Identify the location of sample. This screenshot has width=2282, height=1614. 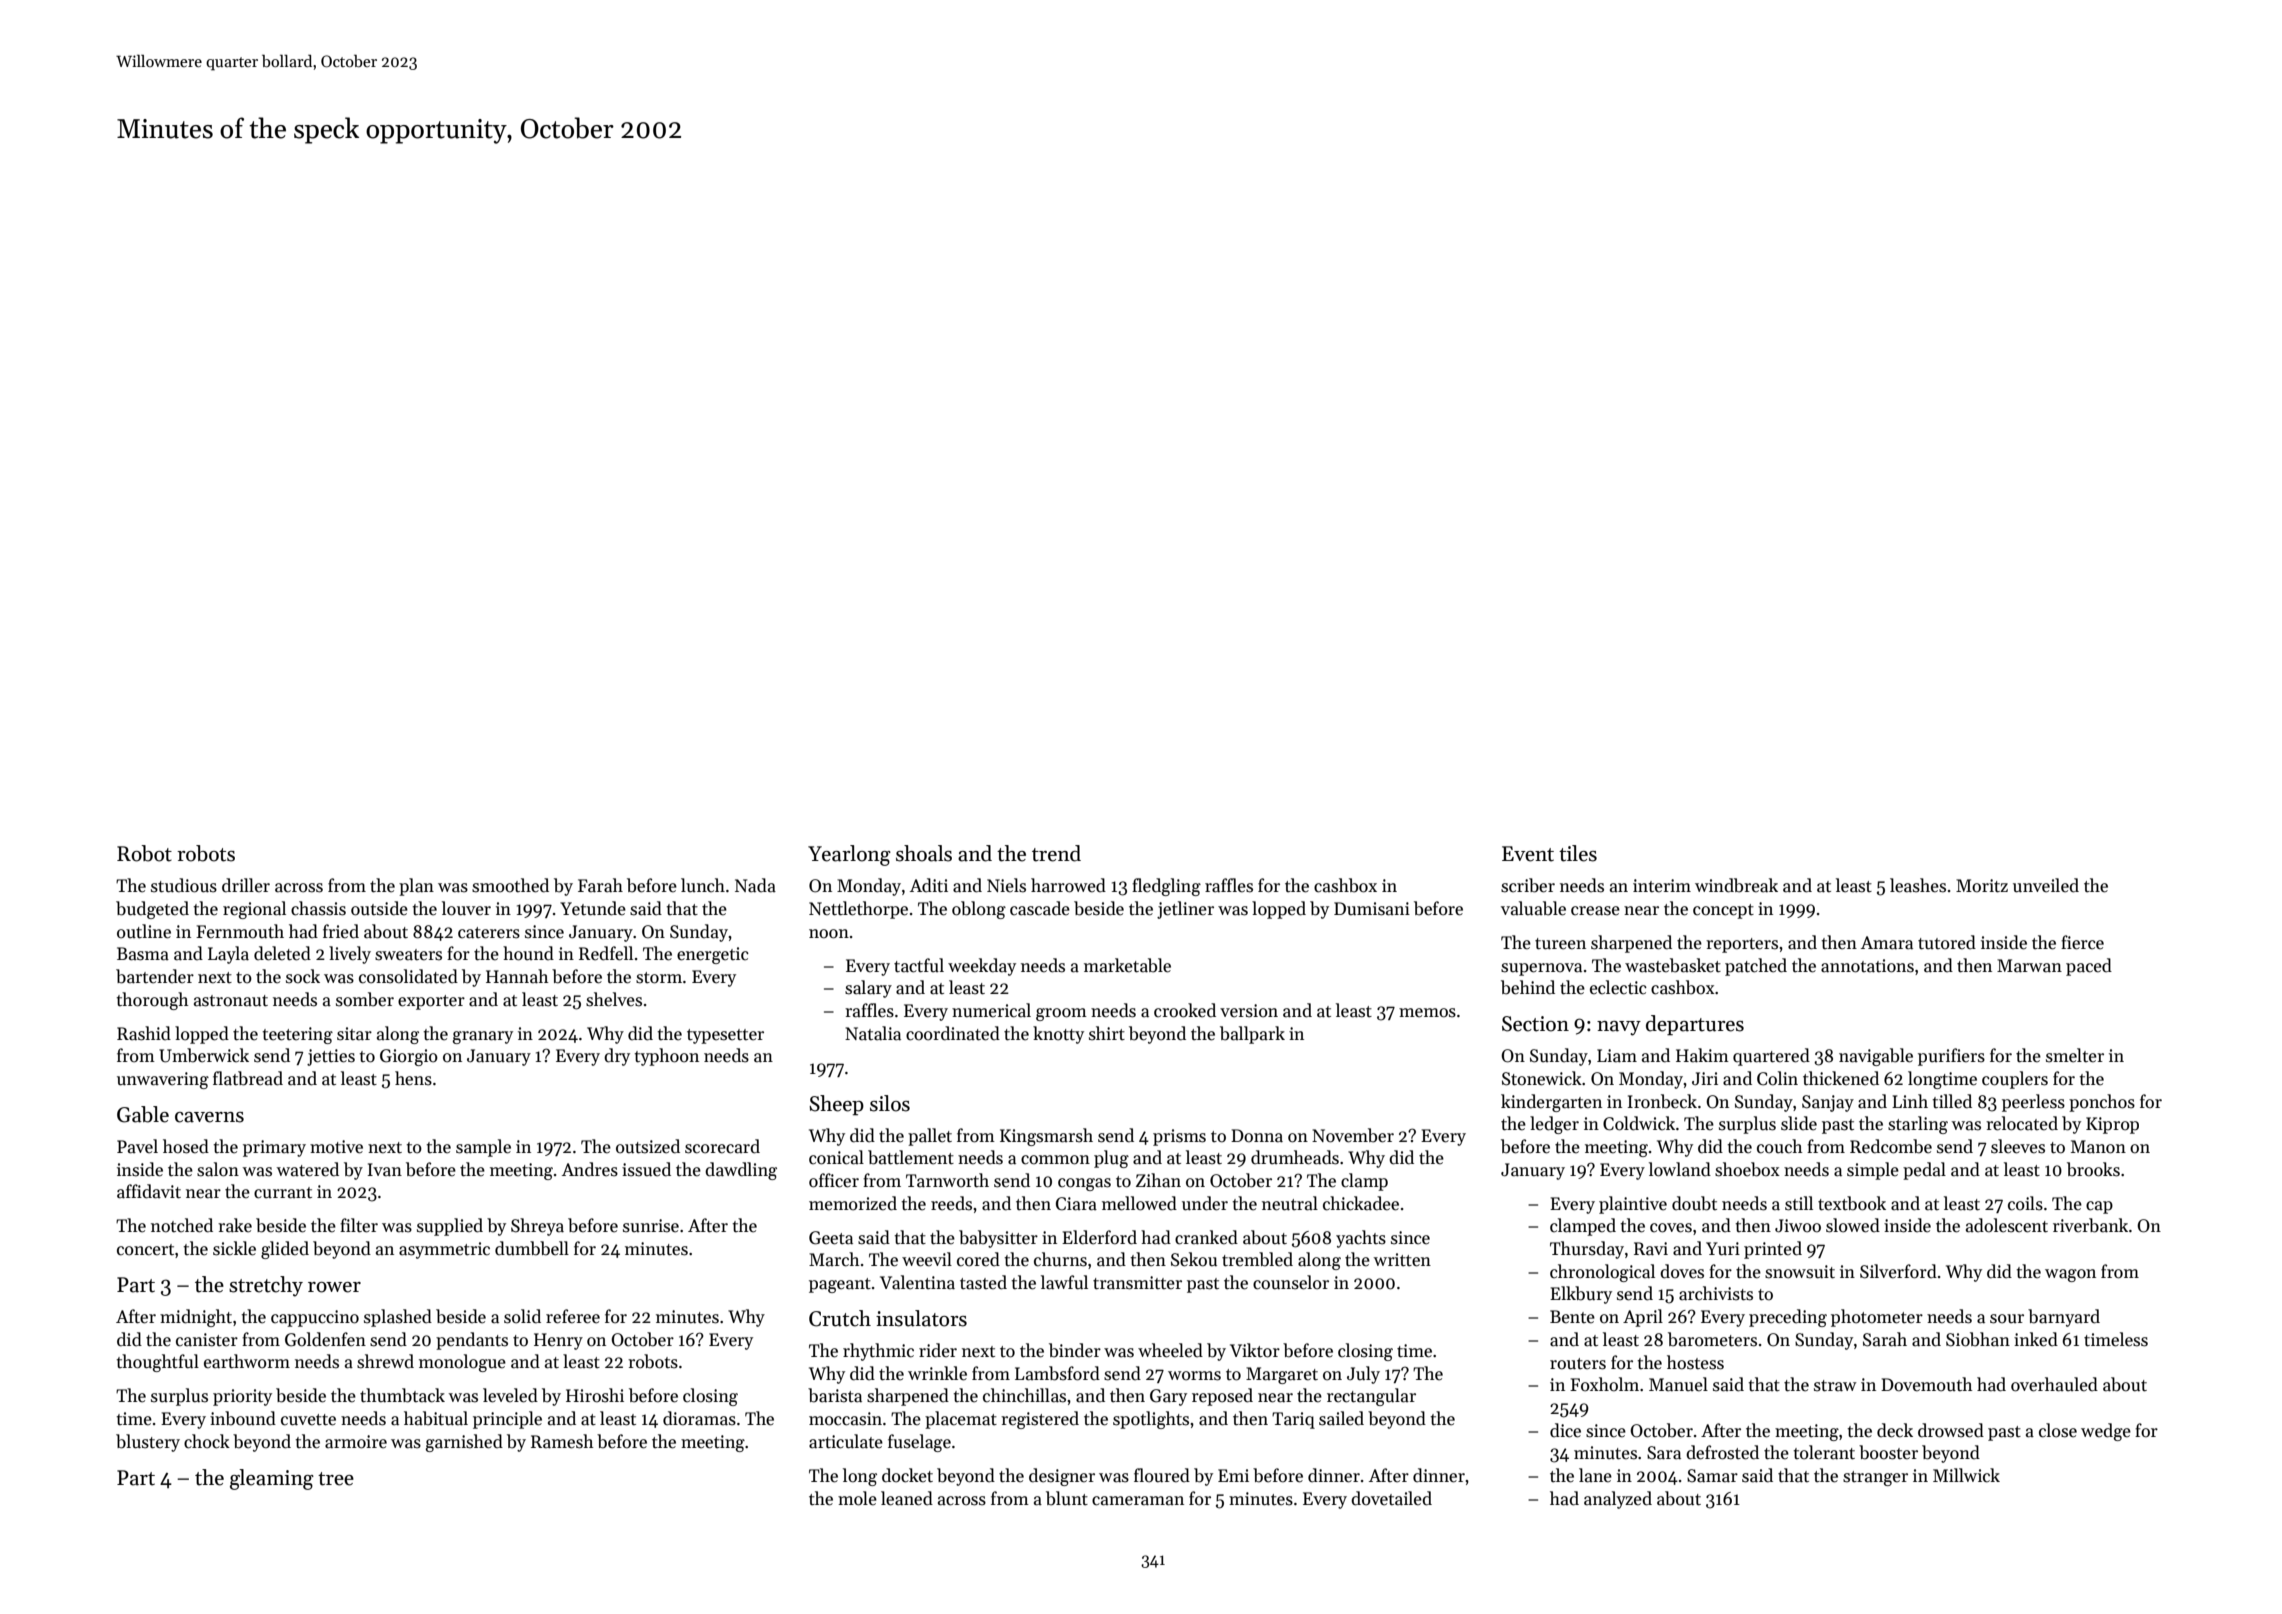
(483, 1148).
